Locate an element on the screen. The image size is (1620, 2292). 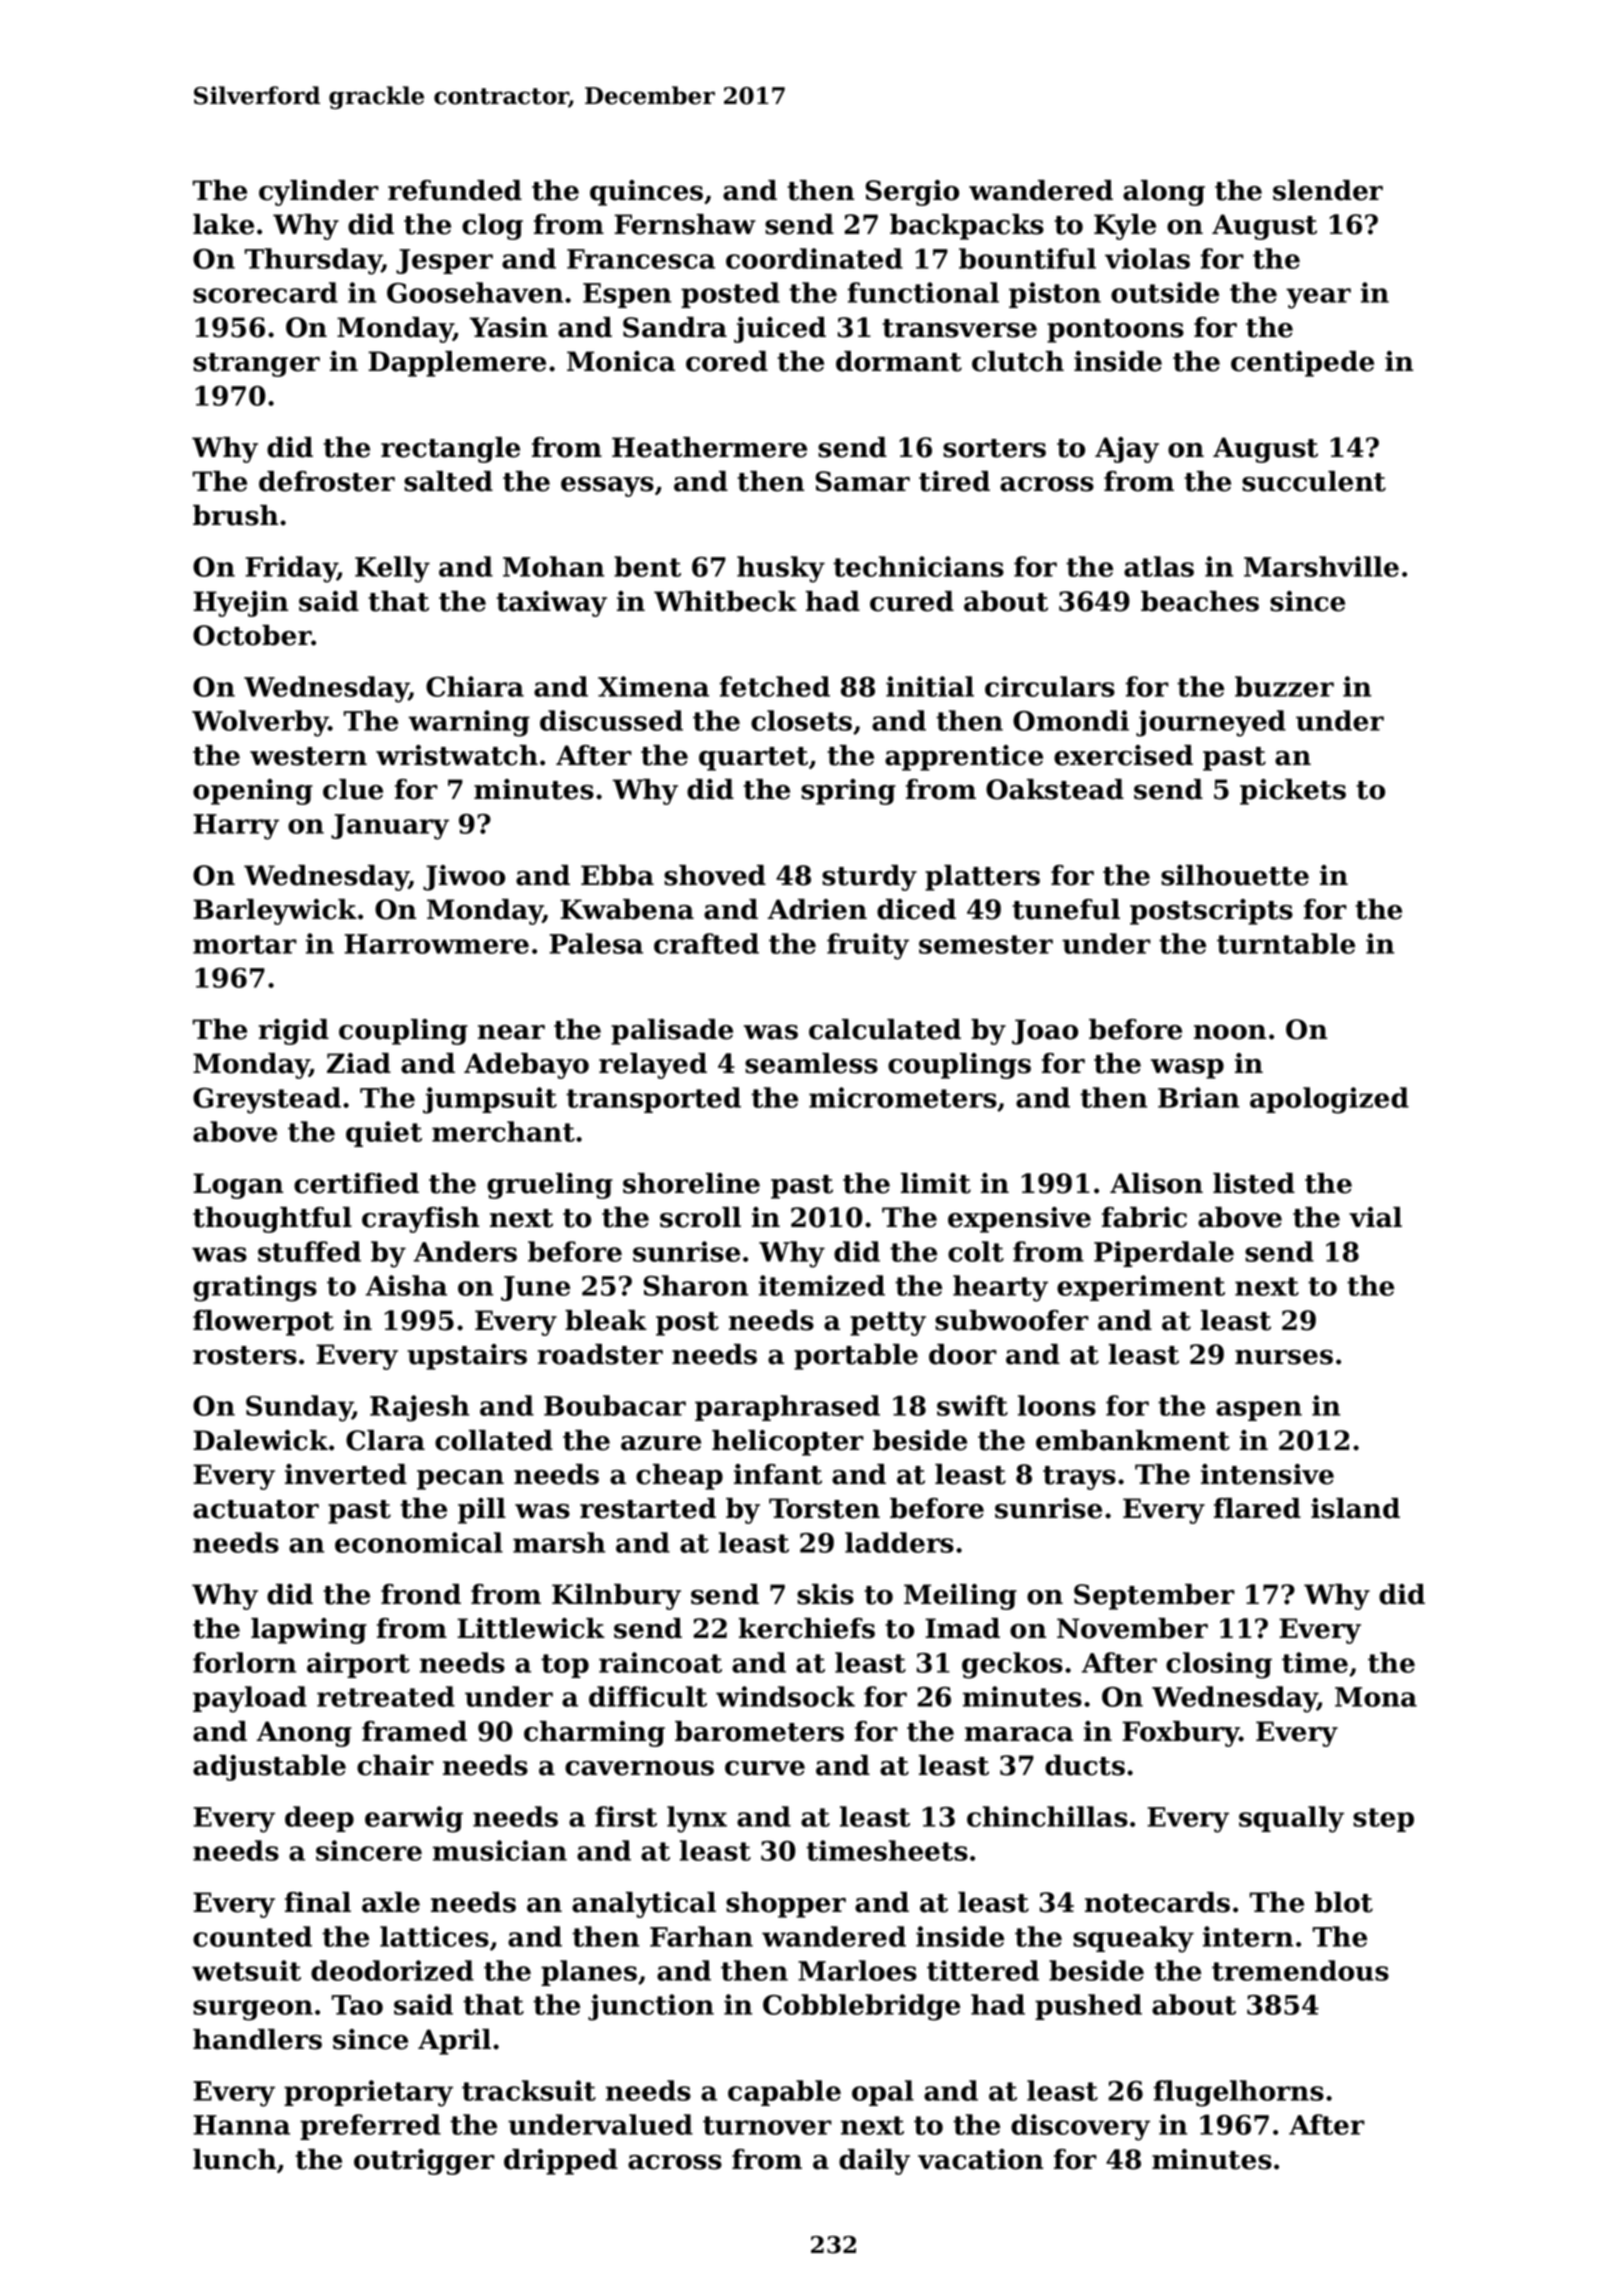
Sergio is located at coordinates (912, 193).
